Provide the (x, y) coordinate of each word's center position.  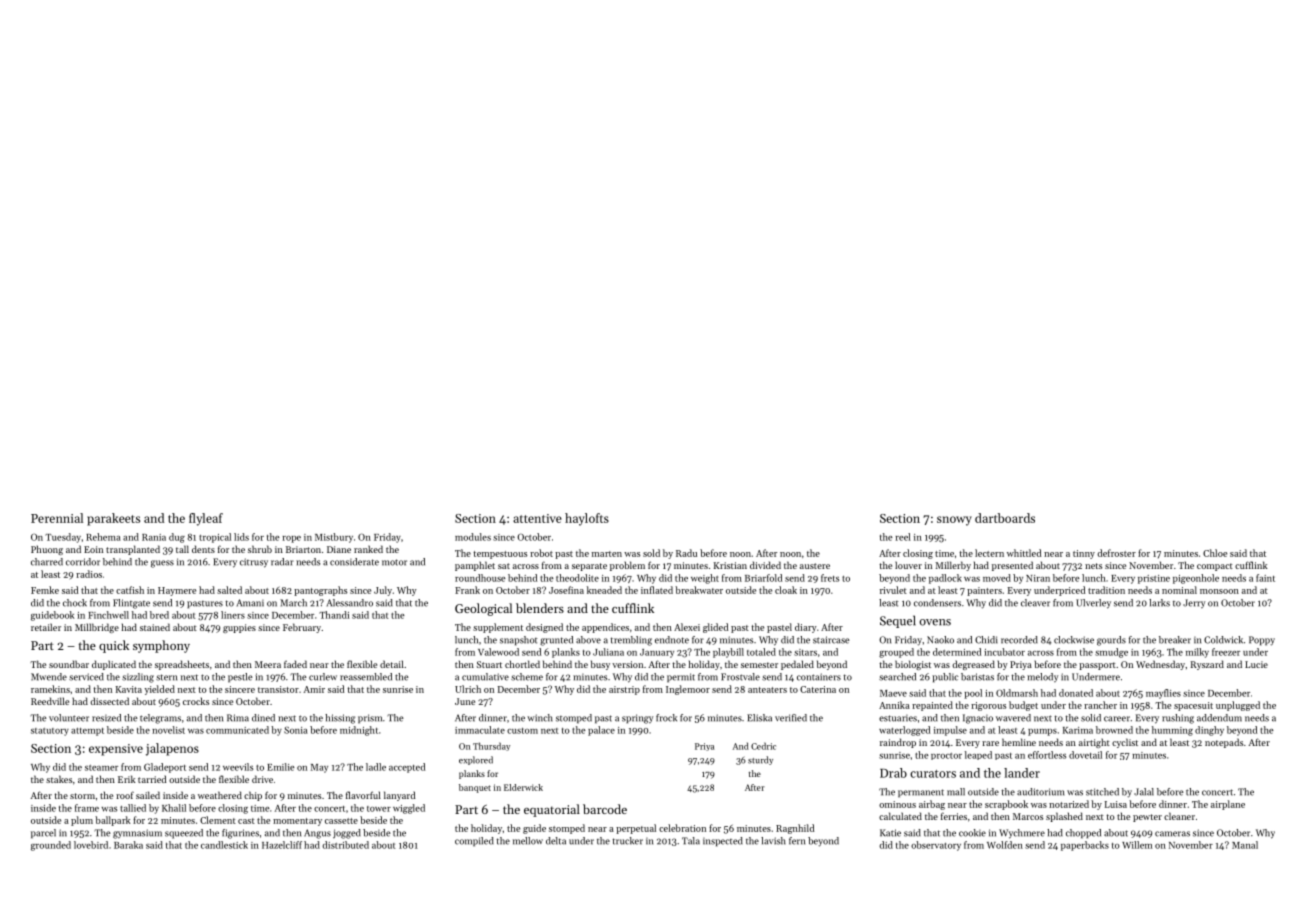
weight (705, 579)
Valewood (498, 652)
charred (47, 562)
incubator (1004, 652)
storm (82, 796)
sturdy (760, 760)
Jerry (1194, 603)
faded (295, 664)
